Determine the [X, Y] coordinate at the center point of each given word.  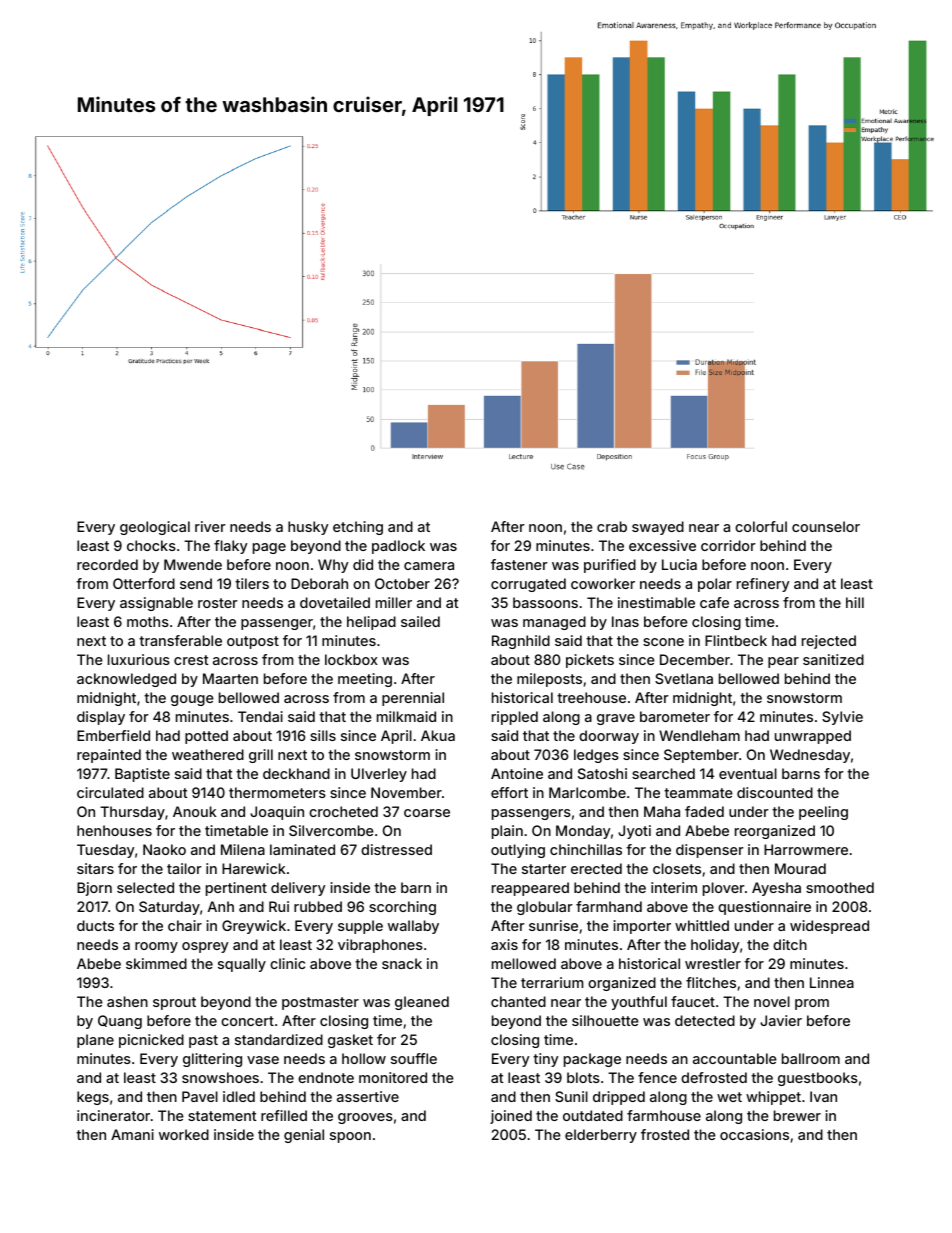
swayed [658, 528]
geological [155, 528]
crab [612, 526]
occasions [754, 1134]
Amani [132, 1134]
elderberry [601, 1136]
